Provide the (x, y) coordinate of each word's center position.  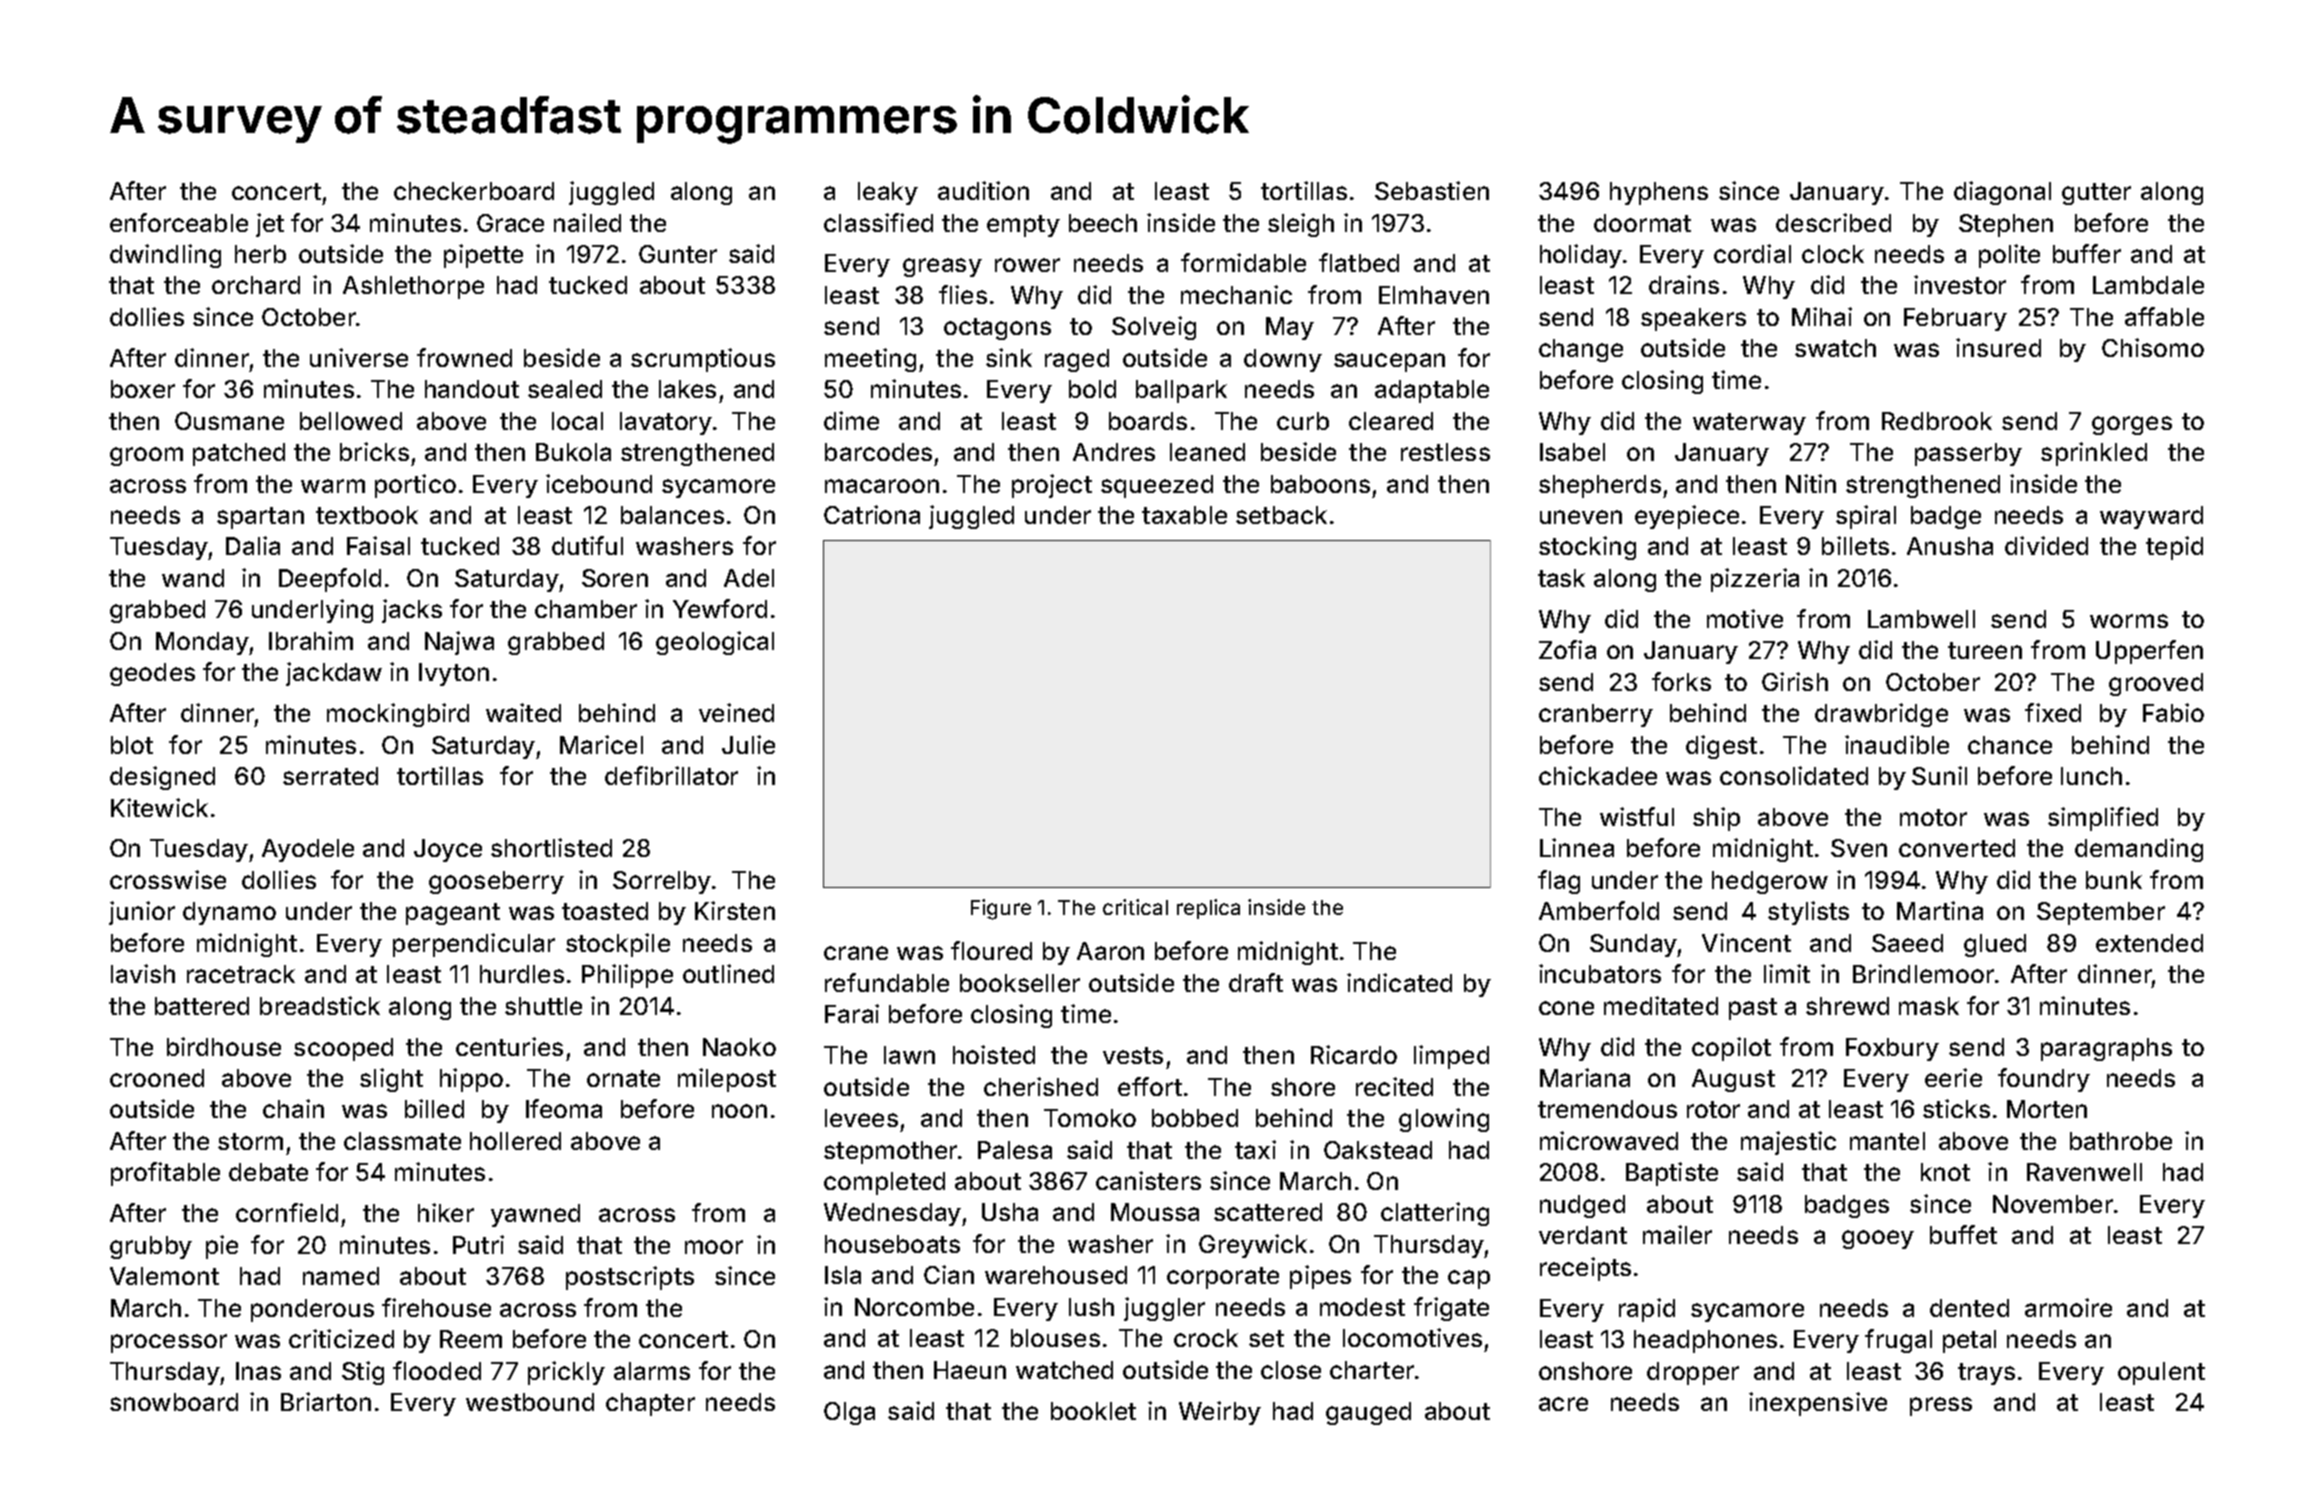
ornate (623, 1078)
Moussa (1155, 1212)
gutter (2096, 194)
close (1291, 1370)
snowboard (174, 1402)
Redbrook (1937, 421)
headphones (1705, 1341)
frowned (464, 357)
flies (963, 294)
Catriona (872, 514)
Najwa (459, 643)
